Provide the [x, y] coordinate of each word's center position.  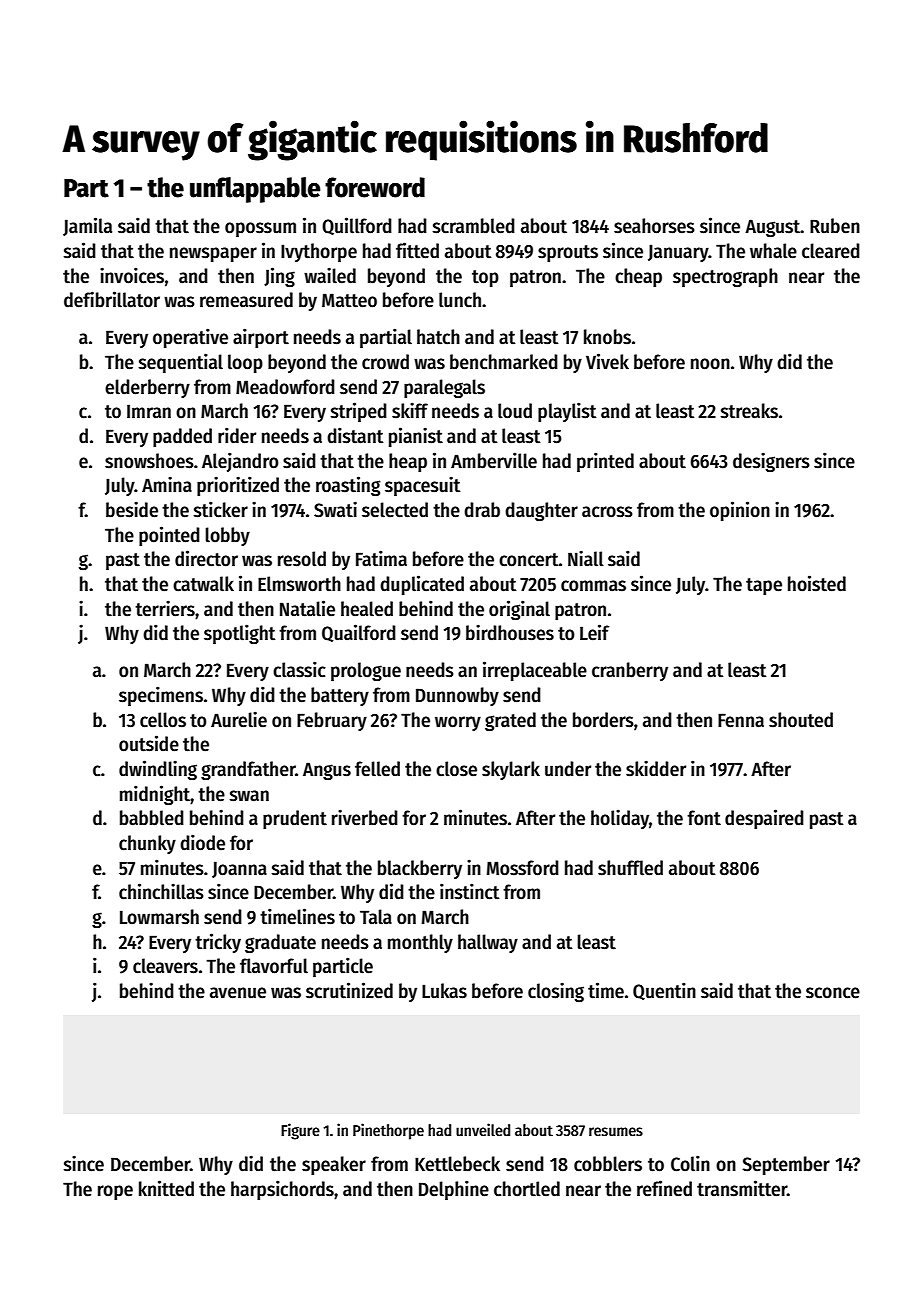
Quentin [664, 991]
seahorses [654, 226]
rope [115, 1192]
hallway [488, 943]
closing [556, 992]
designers [771, 462]
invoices [132, 275]
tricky [218, 943]
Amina [167, 484]
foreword [375, 187]
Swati [335, 509]
